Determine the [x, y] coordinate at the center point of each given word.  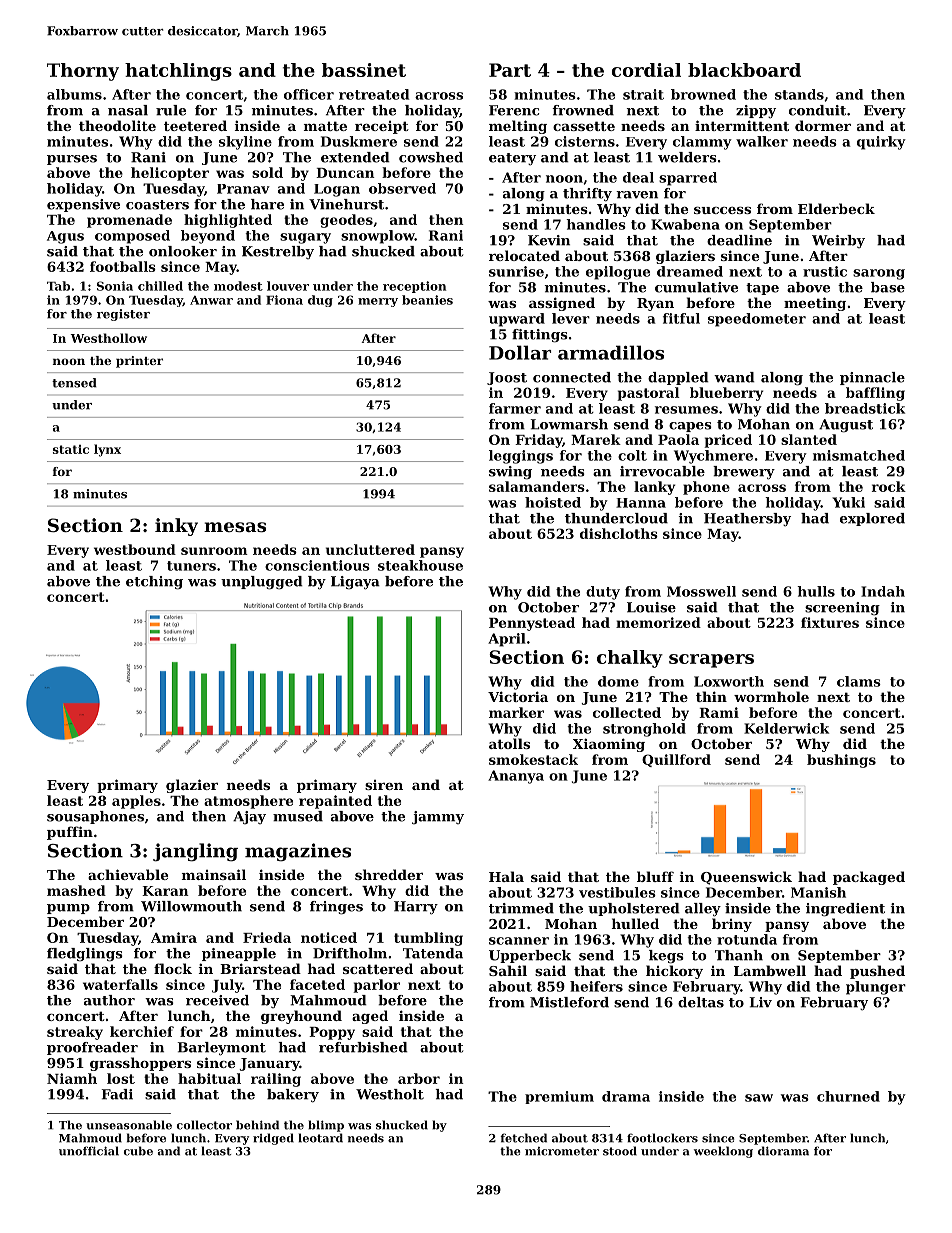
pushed [877, 972]
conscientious [317, 565]
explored [872, 519]
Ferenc [514, 110]
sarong [879, 274]
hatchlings [178, 72]
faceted [317, 984]
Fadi [117, 1094]
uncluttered [370, 549]
